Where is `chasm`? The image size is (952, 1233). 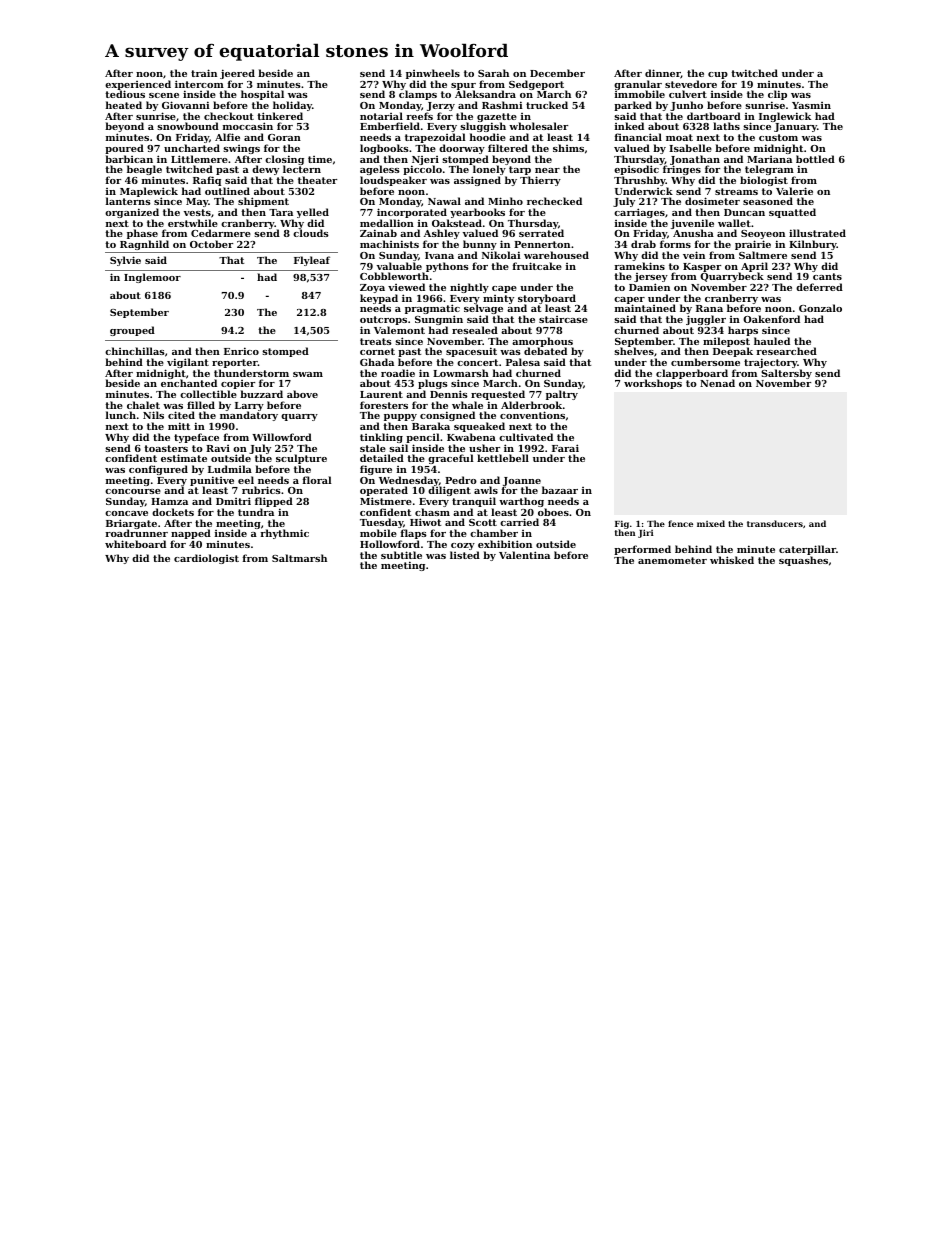 chasm is located at coordinates (432, 512).
